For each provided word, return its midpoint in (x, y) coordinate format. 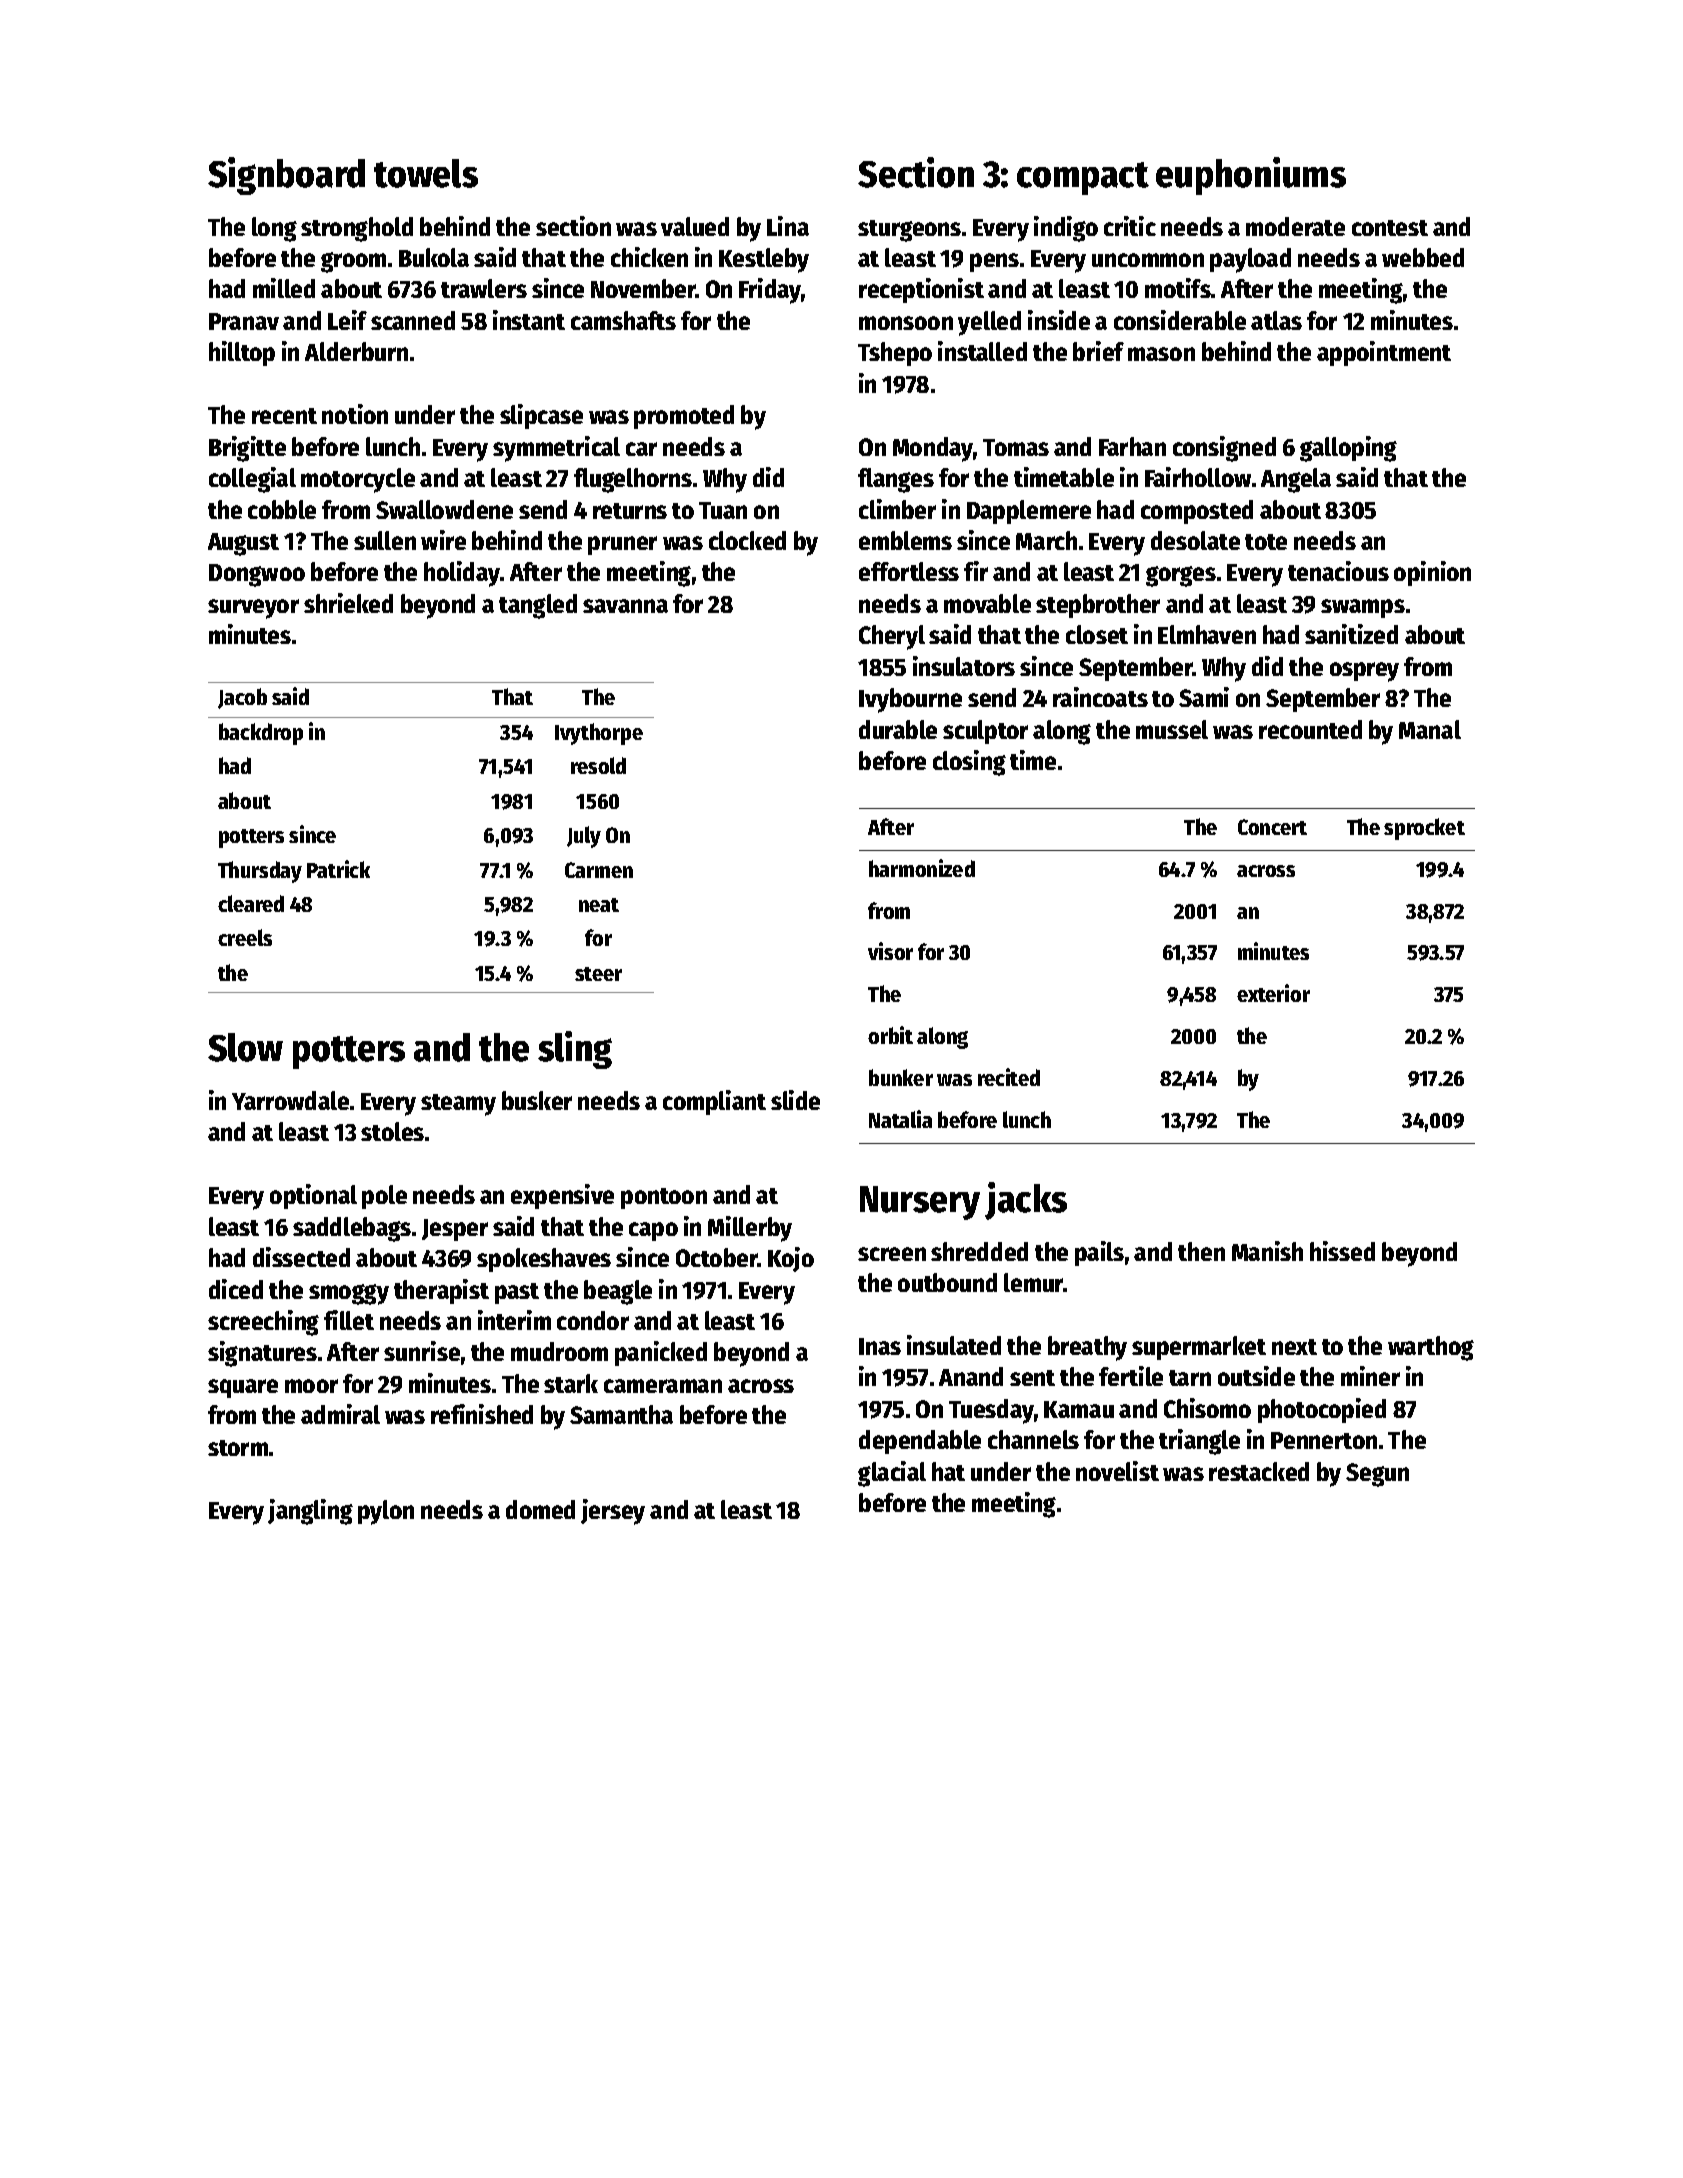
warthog (1431, 1348)
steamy (458, 1105)
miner (1370, 1376)
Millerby (750, 1229)
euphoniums (1251, 176)
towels (426, 173)
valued (695, 226)
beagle (618, 1292)
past (517, 1293)
